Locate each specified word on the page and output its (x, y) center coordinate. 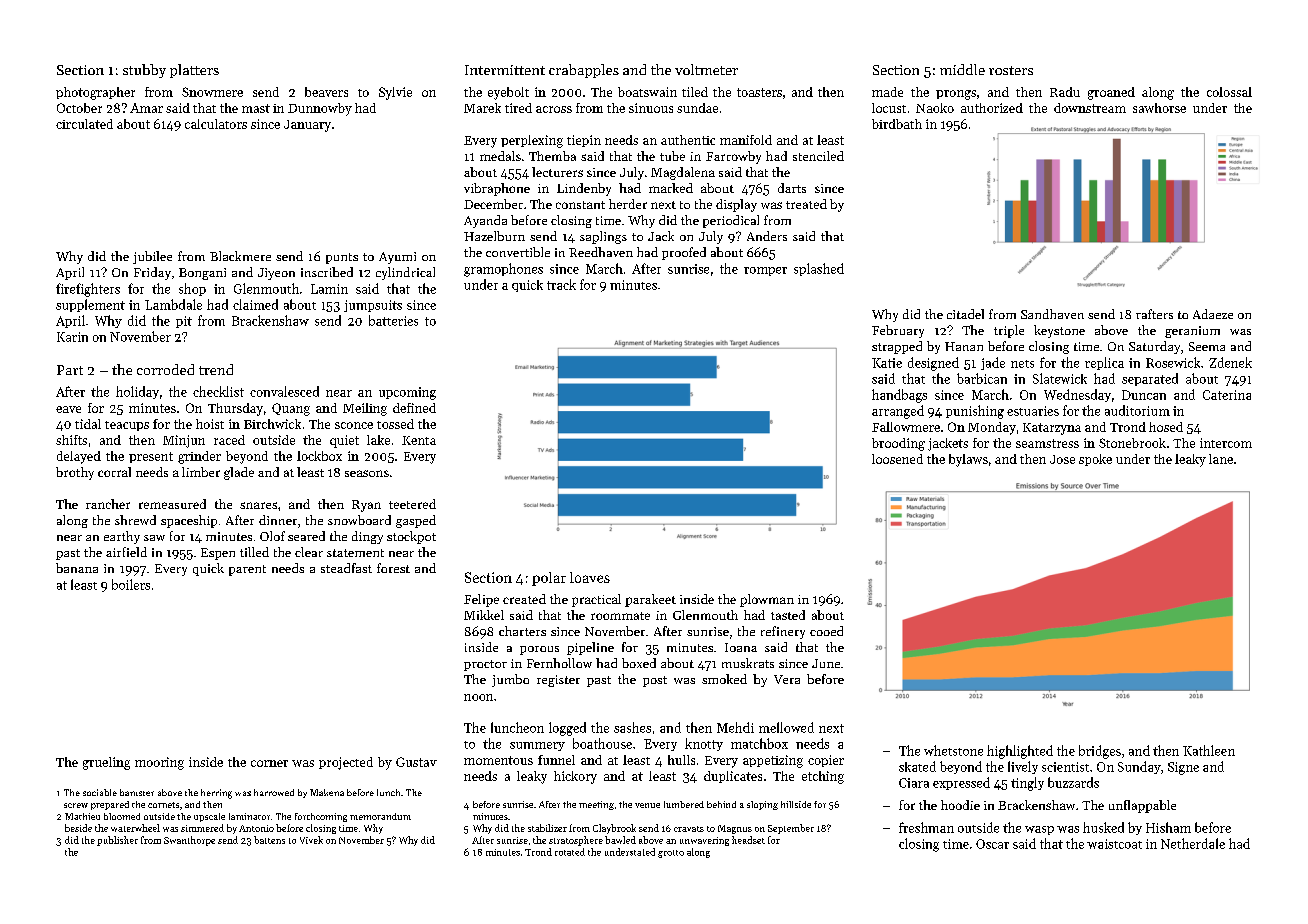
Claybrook (614, 829)
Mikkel (484, 615)
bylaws (968, 460)
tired (518, 108)
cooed (826, 631)
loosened (897, 459)
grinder (199, 457)
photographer (95, 93)
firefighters (88, 290)
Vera (787, 679)
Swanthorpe (189, 841)
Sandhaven (1052, 314)
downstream (1090, 108)
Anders (767, 236)
